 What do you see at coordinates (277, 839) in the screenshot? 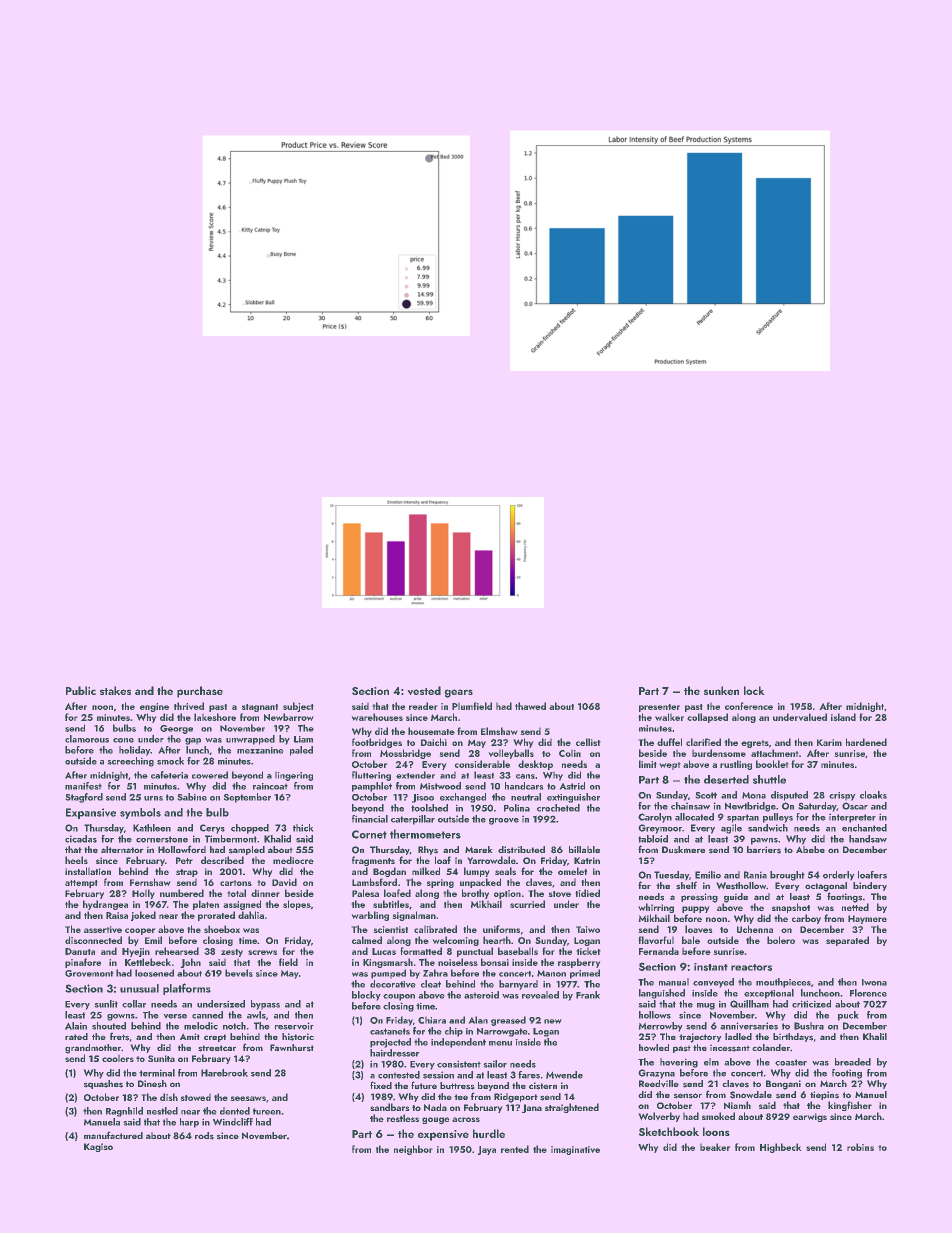
I see `Khalid` at bounding box center [277, 839].
